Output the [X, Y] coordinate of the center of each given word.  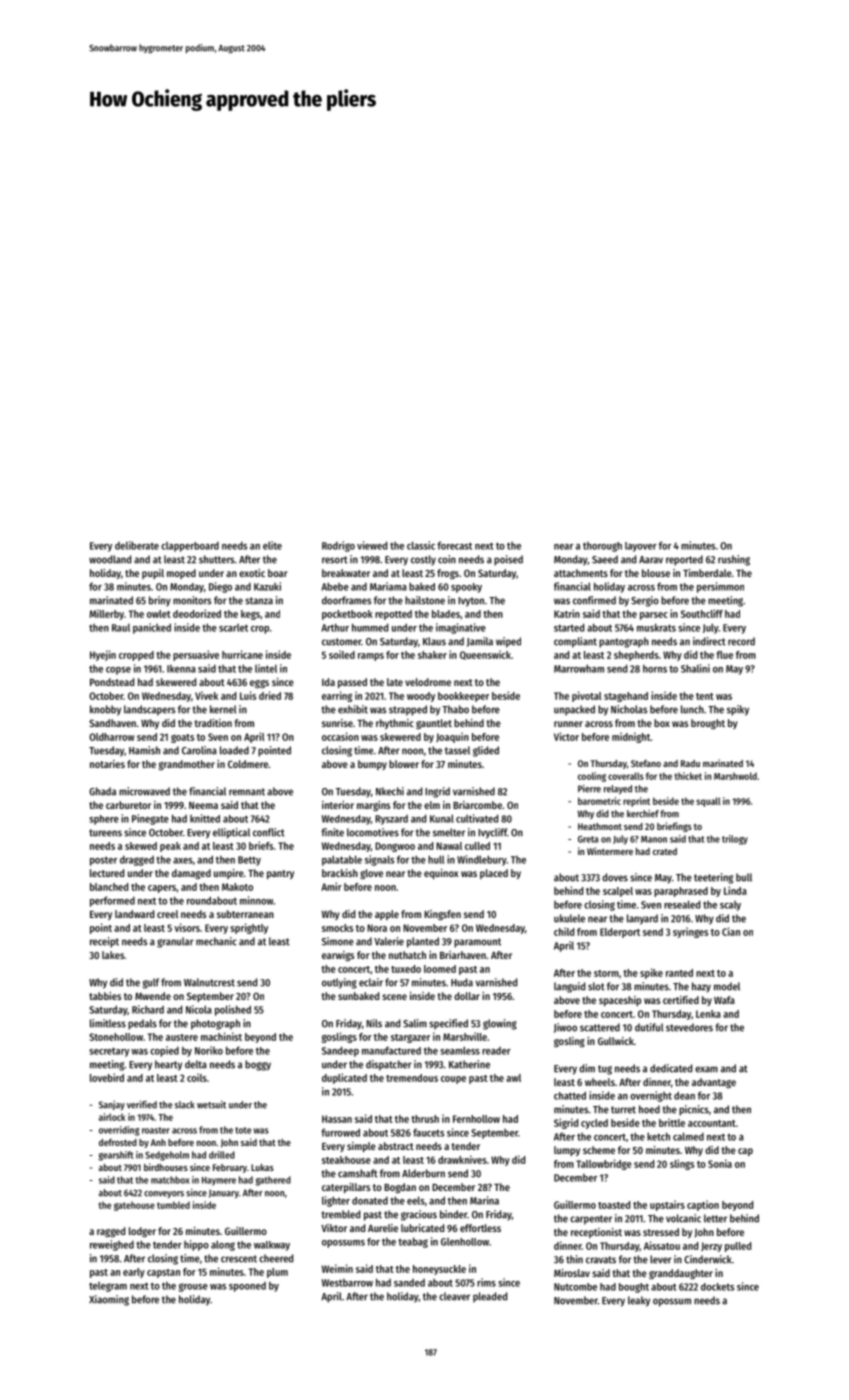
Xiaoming [109, 1300]
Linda [735, 890]
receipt [104, 942]
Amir [331, 886]
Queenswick [485, 655]
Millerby [107, 614]
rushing [734, 560]
